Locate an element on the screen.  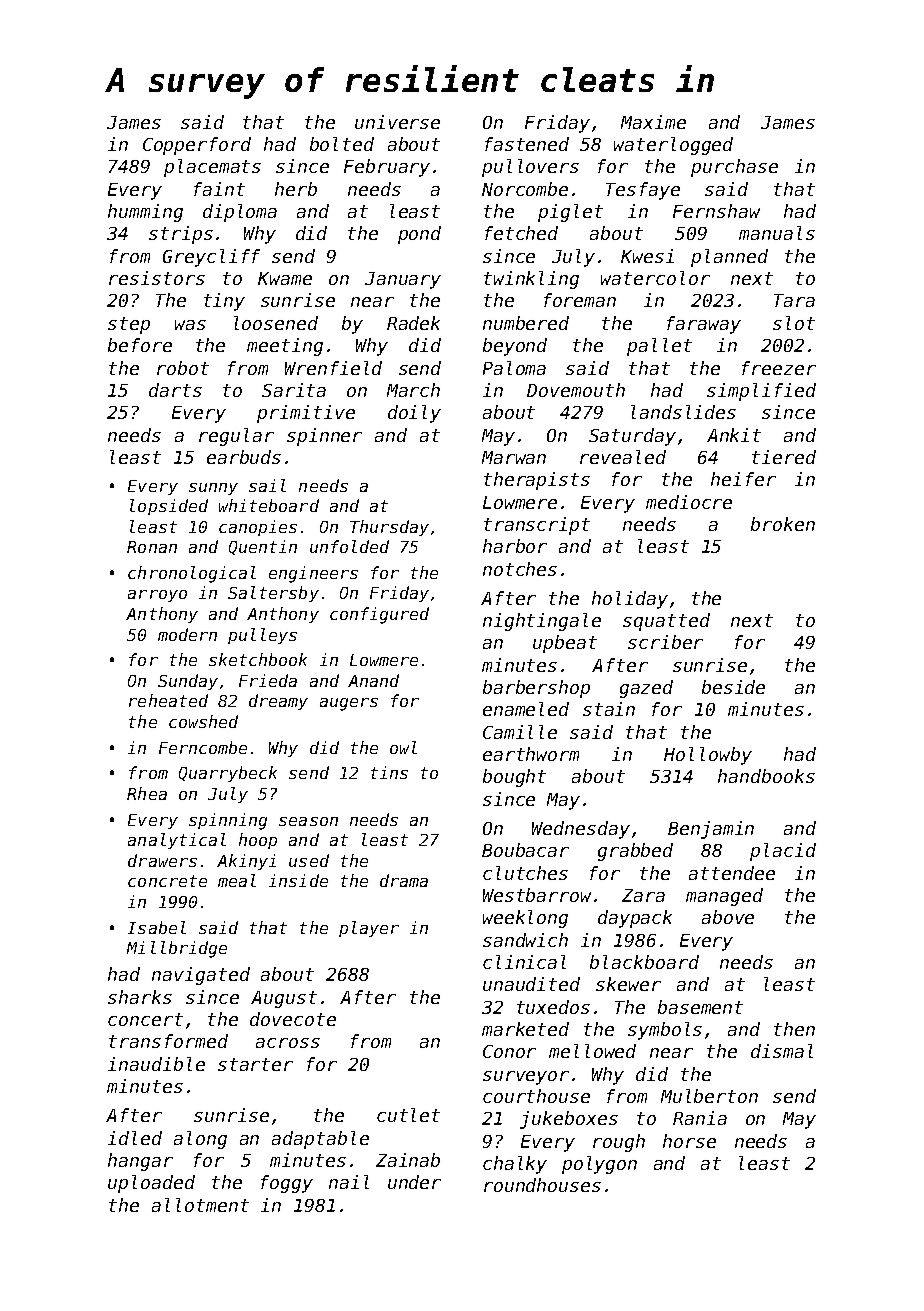
handbooks is located at coordinates (766, 776).
